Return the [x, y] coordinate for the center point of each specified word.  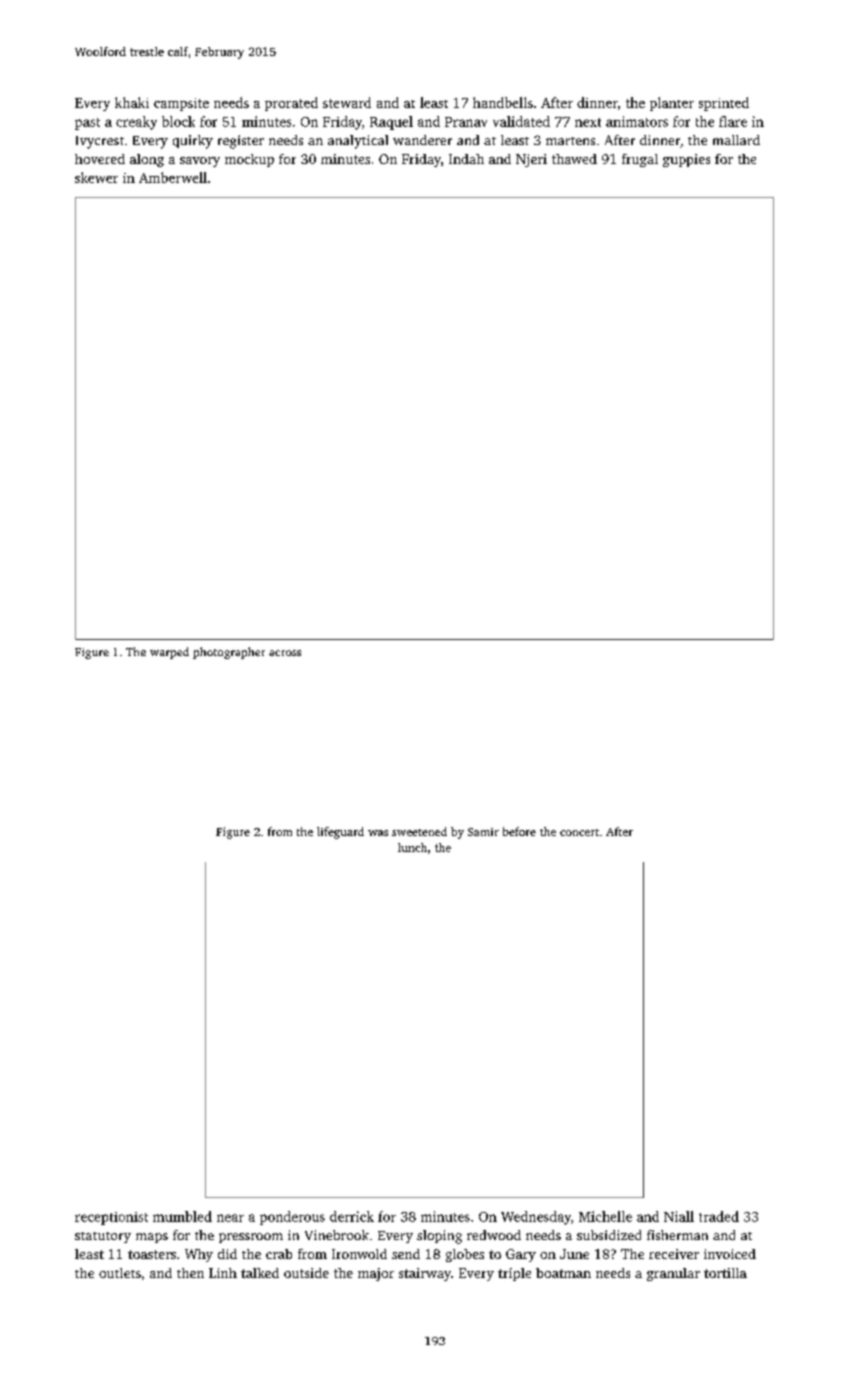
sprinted [724, 104]
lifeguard [340, 833]
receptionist [111, 1218]
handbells [503, 102]
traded [719, 1216]
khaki [132, 102]
